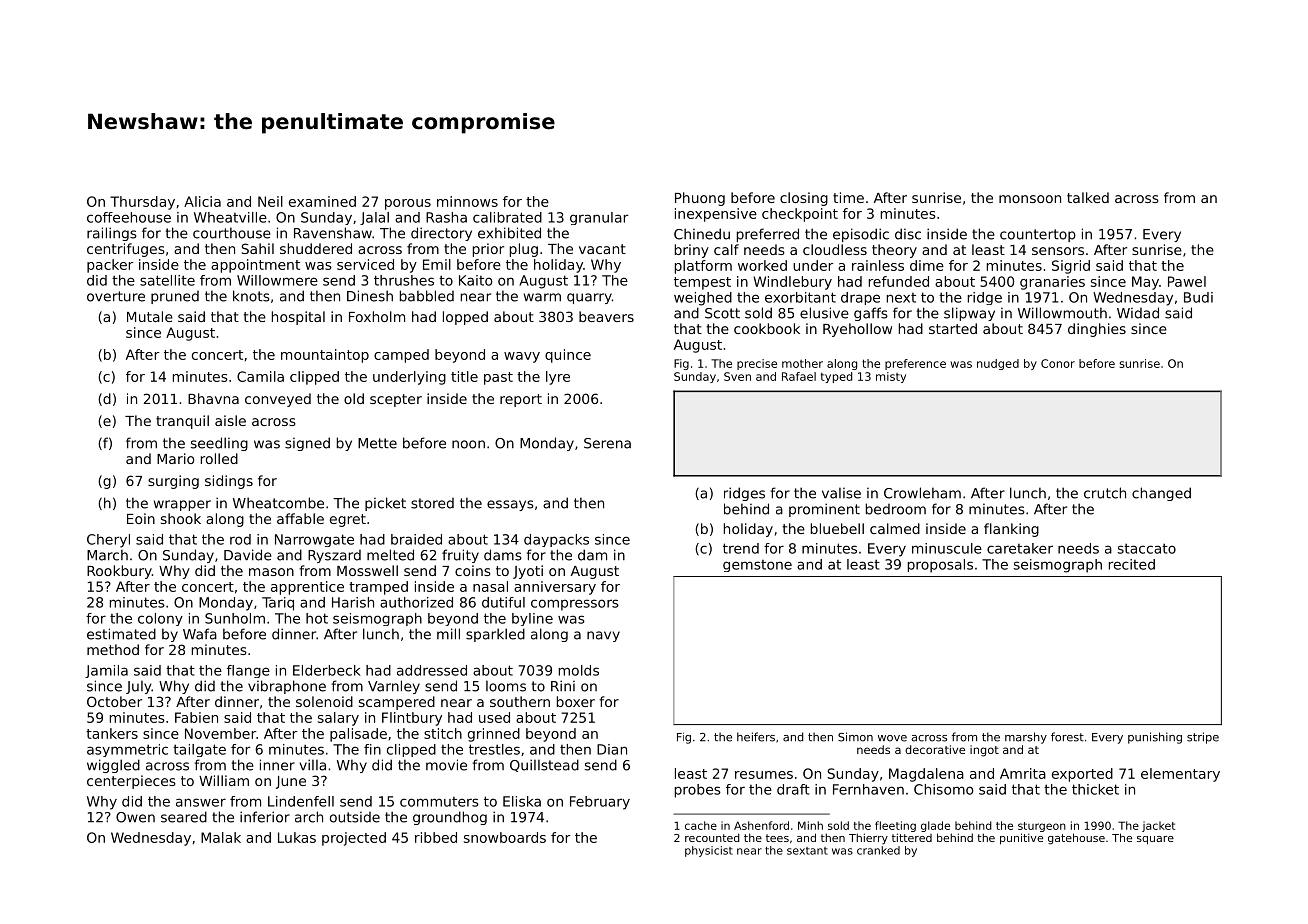 This screenshot has width=1308, height=924. I want to click on boxer, so click(576, 701).
